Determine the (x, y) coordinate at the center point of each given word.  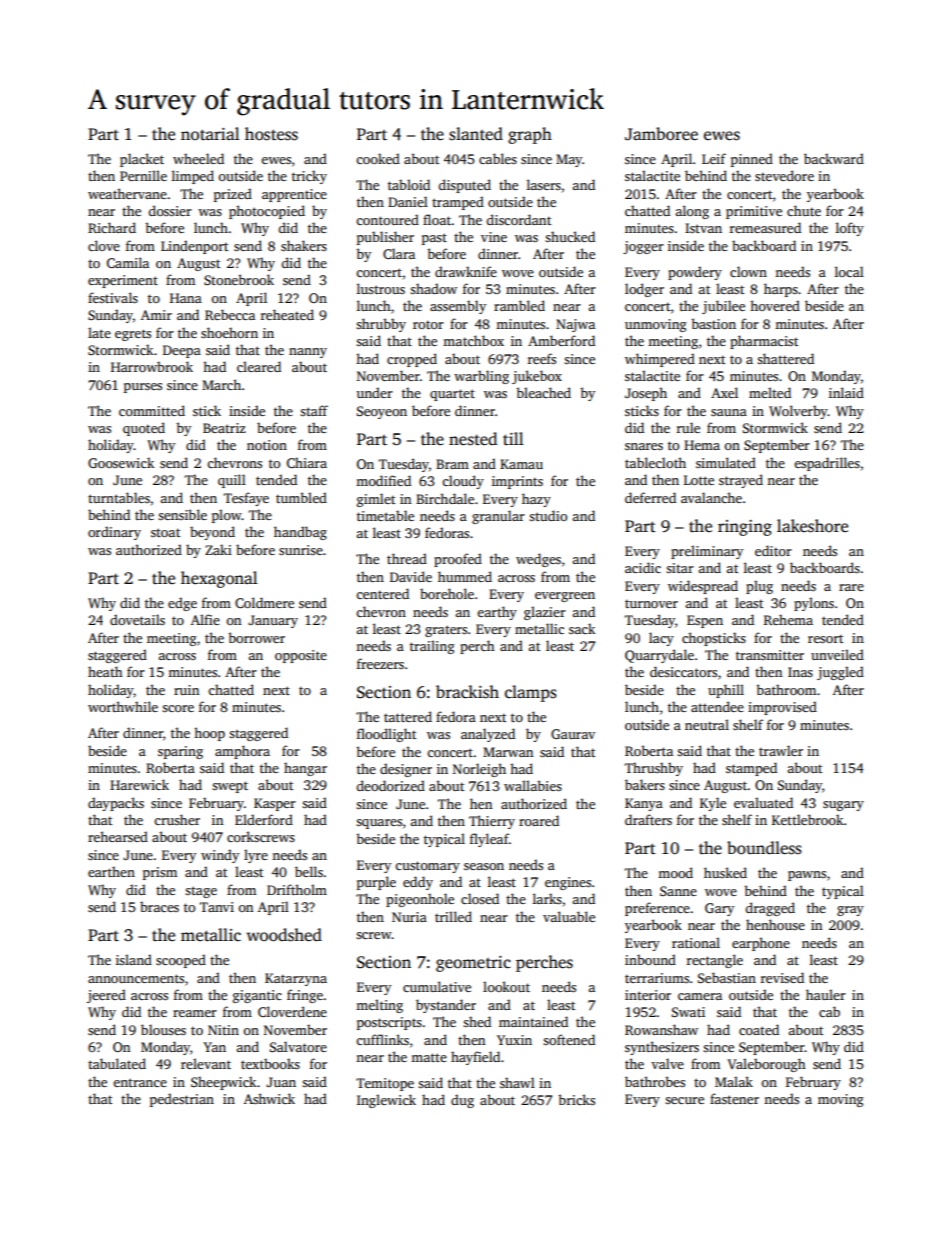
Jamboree (661, 134)
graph (530, 135)
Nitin (223, 1030)
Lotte (699, 480)
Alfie (205, 619)
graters (446, 631)
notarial (210, 133)
